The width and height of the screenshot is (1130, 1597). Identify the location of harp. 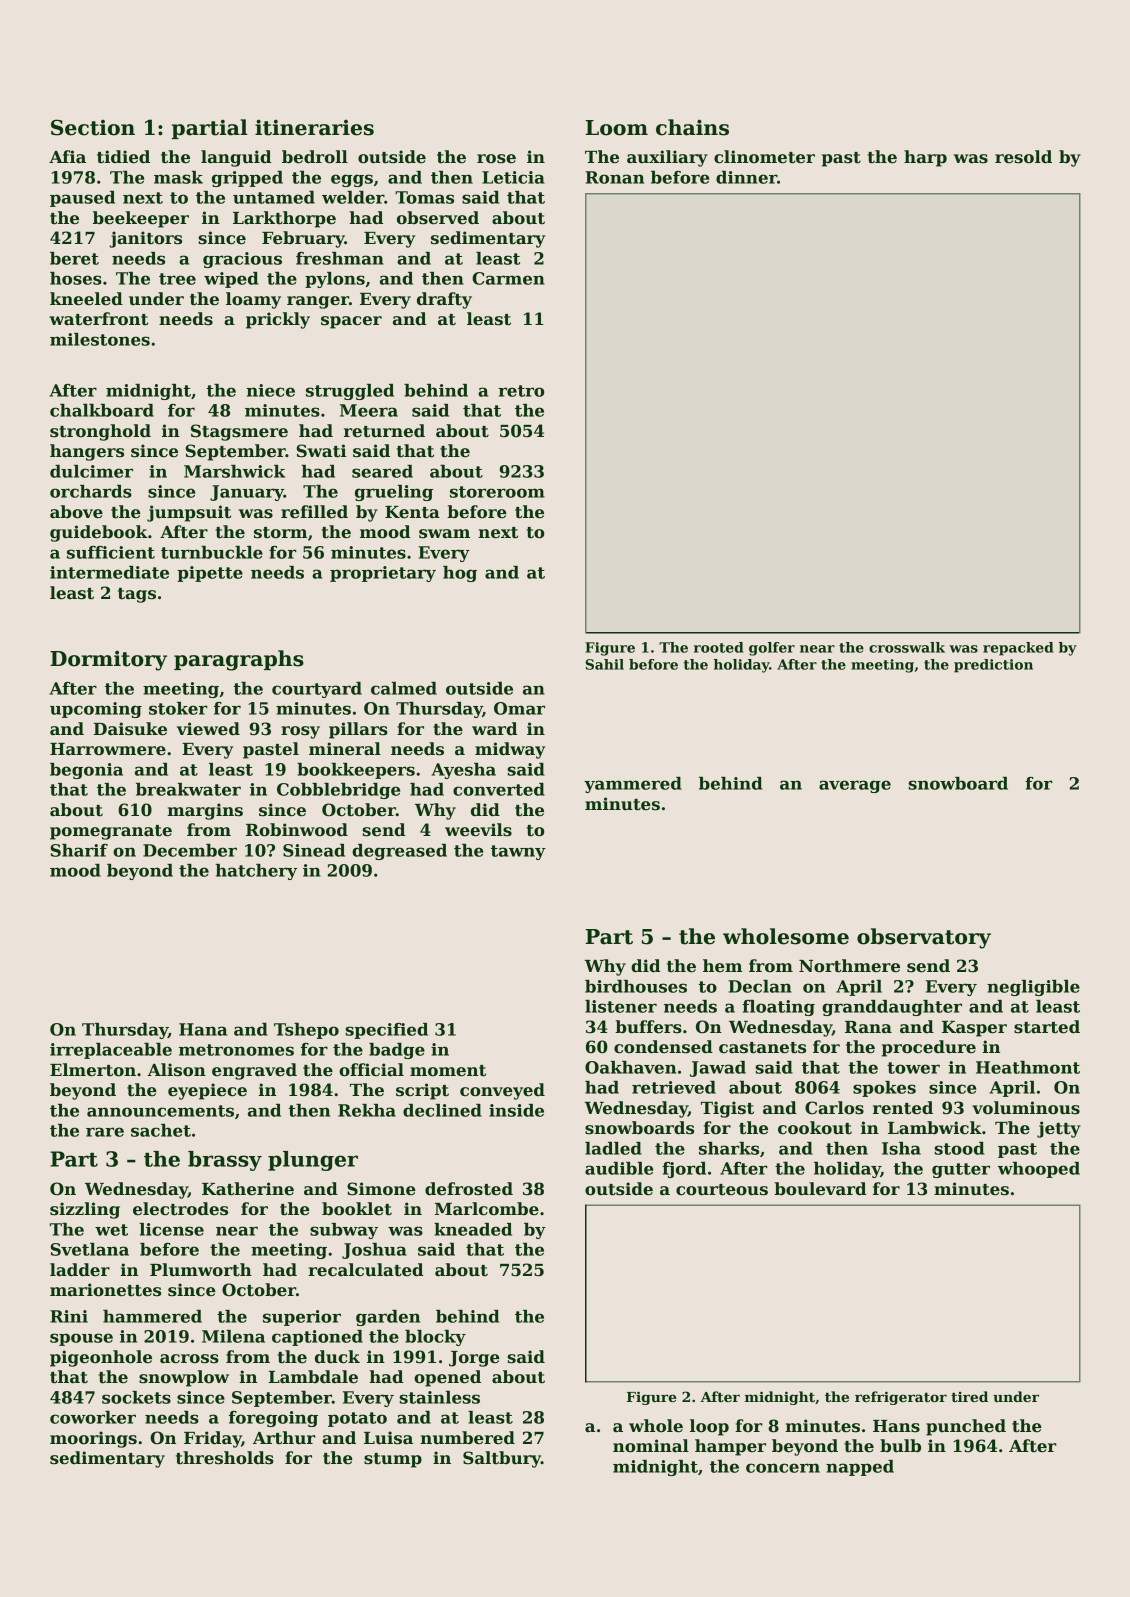
(925, 158).
